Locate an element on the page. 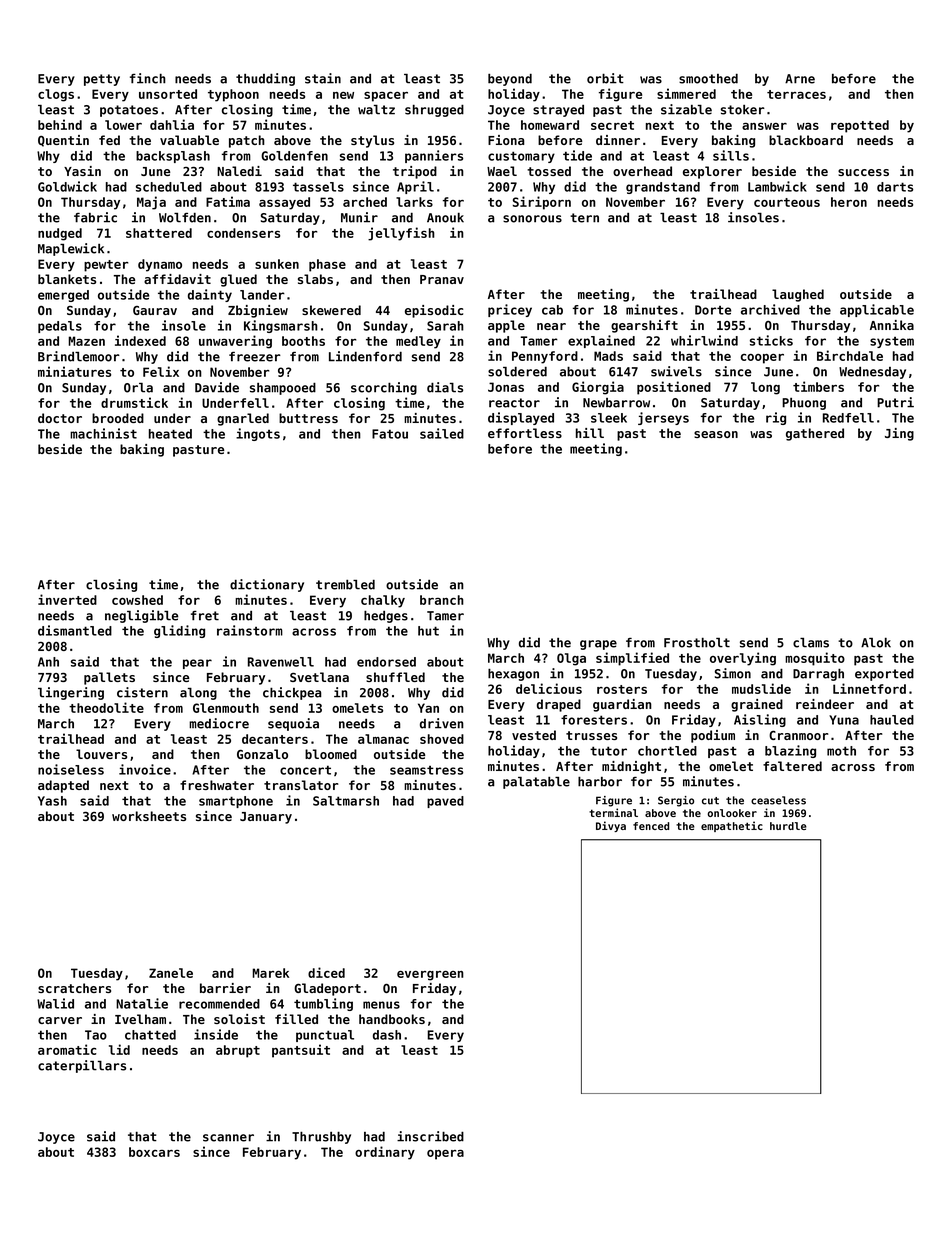 The height and width of the page is (1233, 952). April is located at coordinates (415, 187).
